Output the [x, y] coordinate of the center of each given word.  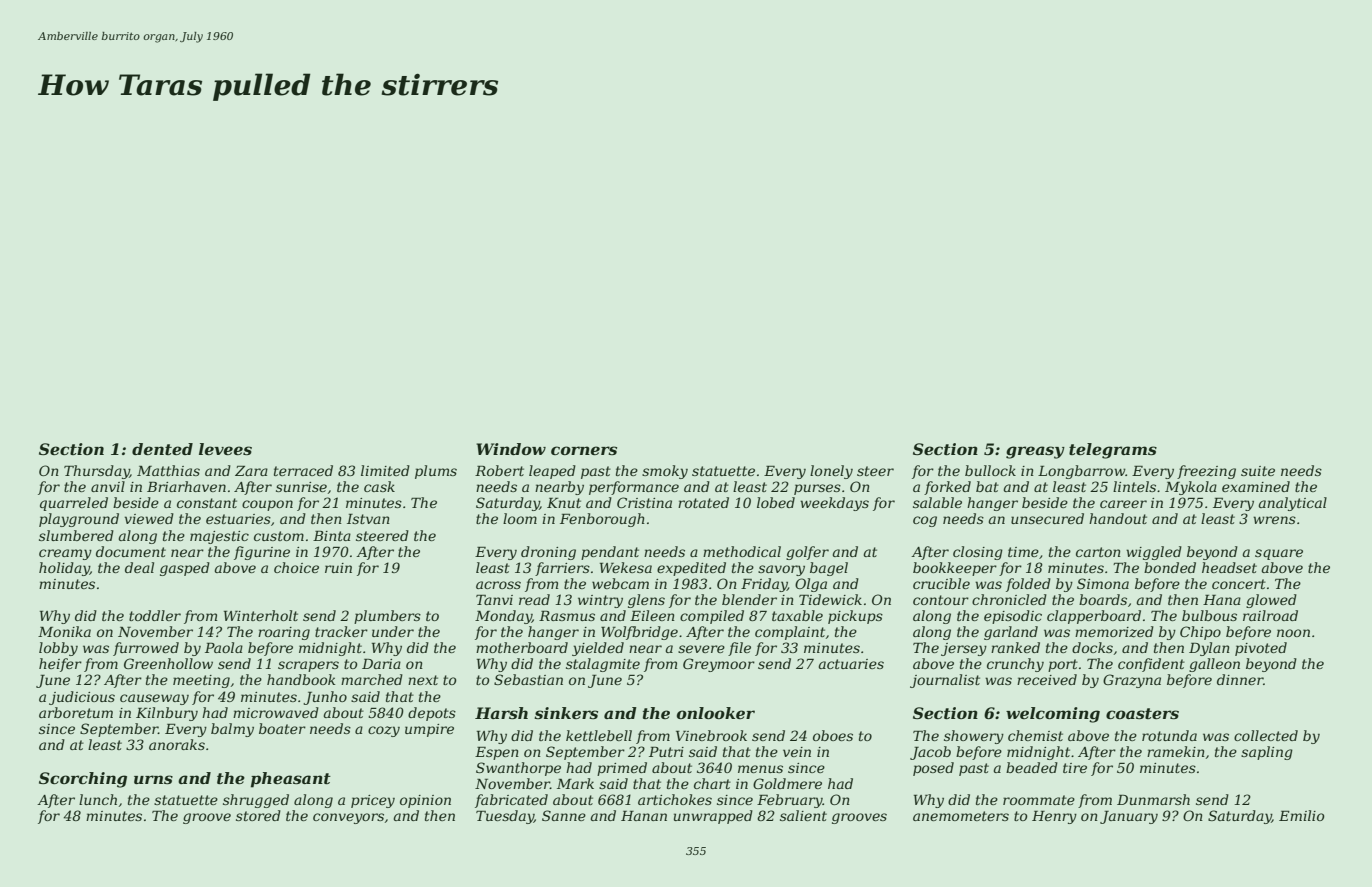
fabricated [511, 801]
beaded [1032, 767]
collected [1266, 735]
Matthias [168, 470]
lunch [98, 799]
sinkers [566, 713]
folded [1028, 585]
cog [925, 521]
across [498, 585]
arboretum [76, 712]
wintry [600, 601]
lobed [776, 502]
